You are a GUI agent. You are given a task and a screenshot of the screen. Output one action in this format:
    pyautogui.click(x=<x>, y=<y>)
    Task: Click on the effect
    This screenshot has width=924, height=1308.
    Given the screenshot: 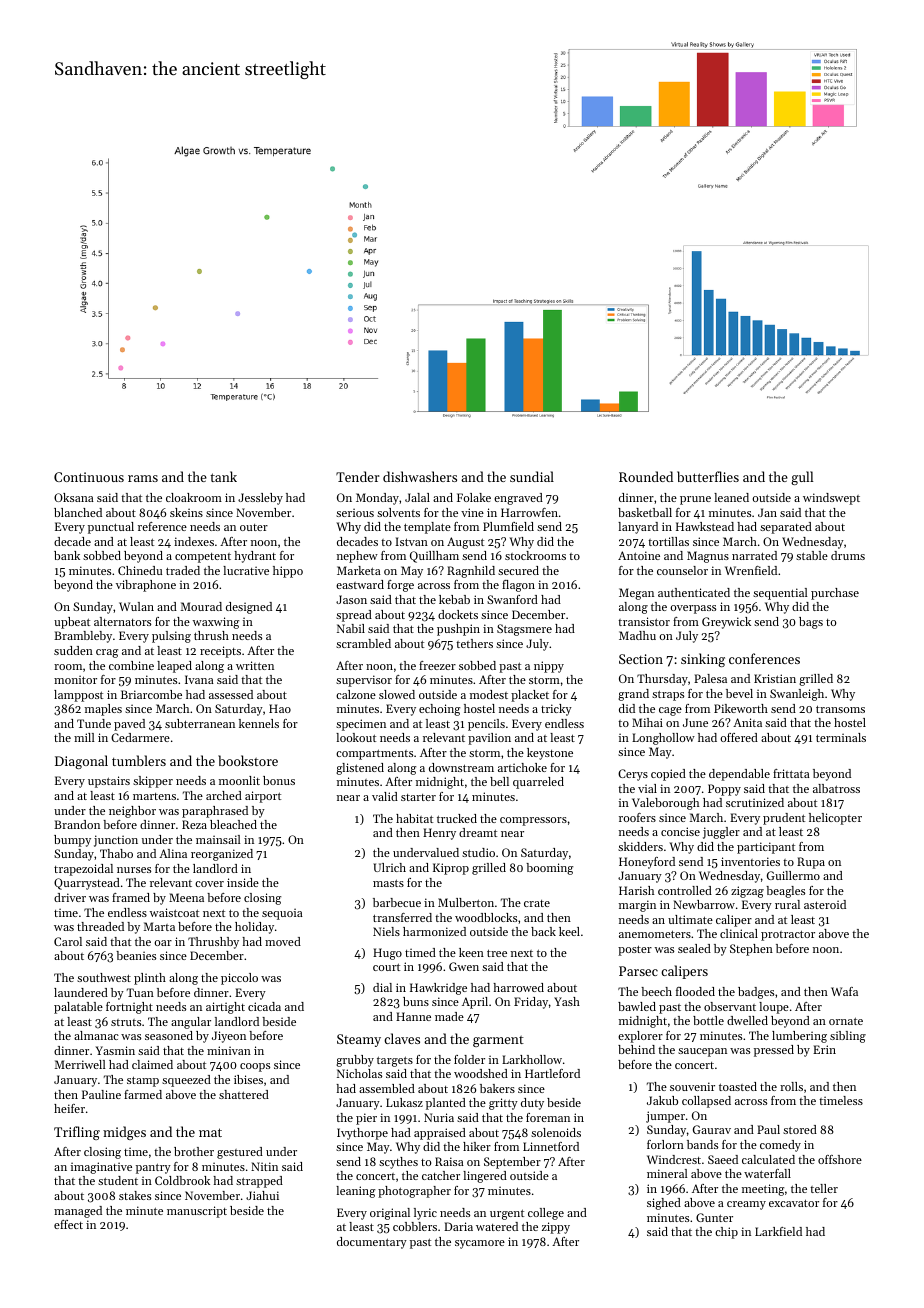 What is the action you would take?
    pyautogui.click(x=68, y=1224)
